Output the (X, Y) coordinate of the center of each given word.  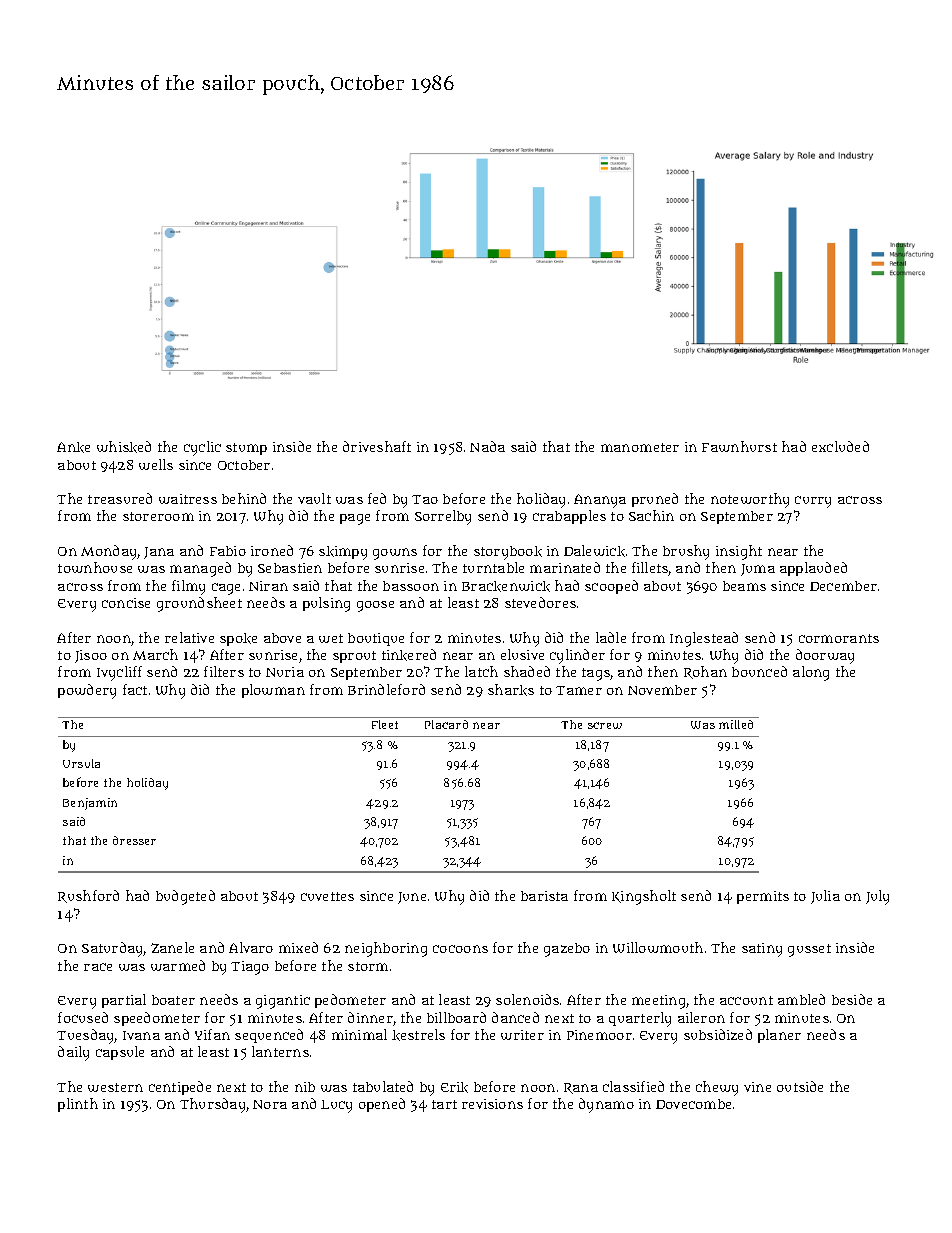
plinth (78, 1105)
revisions (492, 1104)
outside (800, 1086)
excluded (840, 446)
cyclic (202, 448)
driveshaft (377, 446)
